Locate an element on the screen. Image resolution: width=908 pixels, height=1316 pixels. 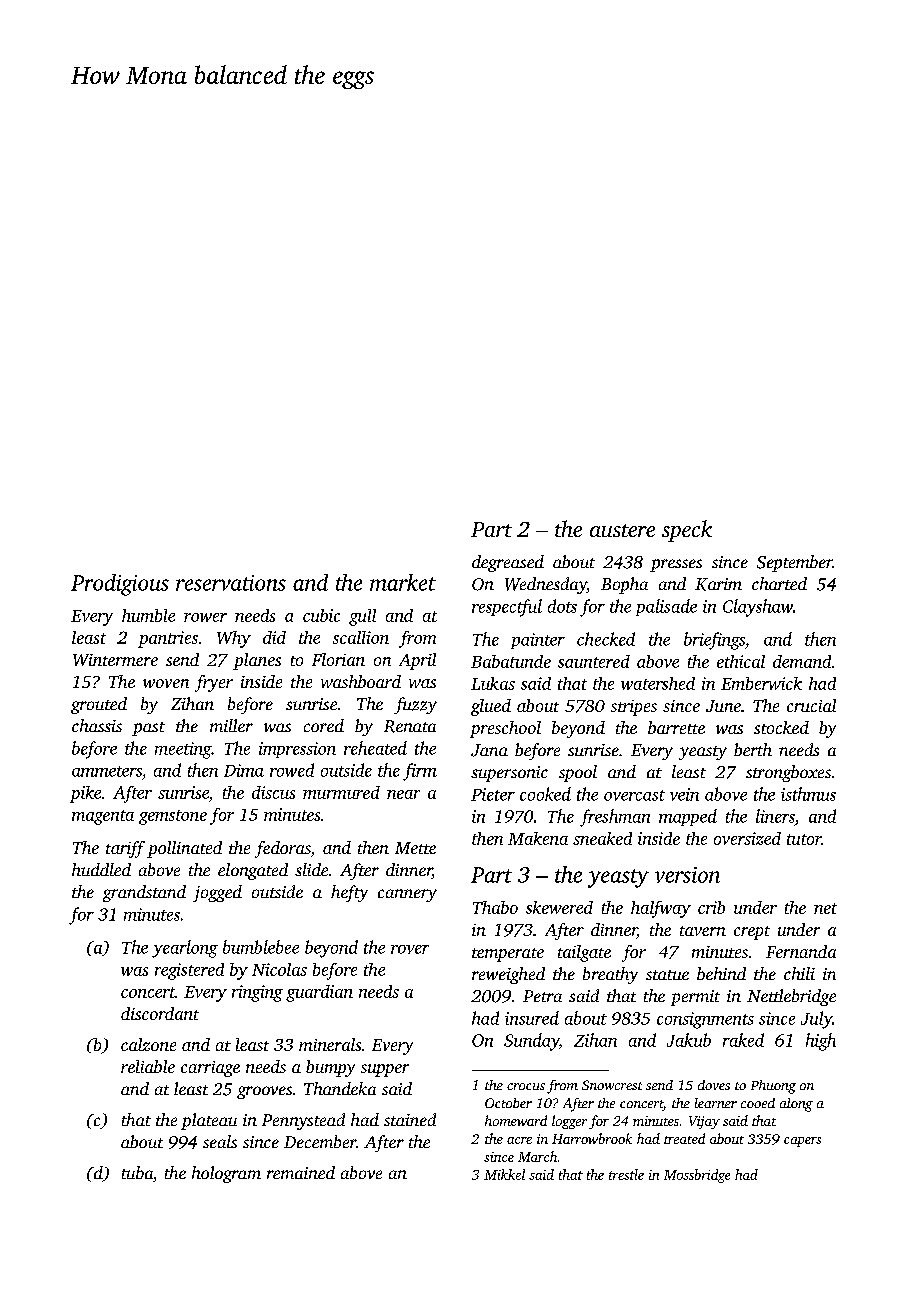
demand is located at coordinates (802, 661).
